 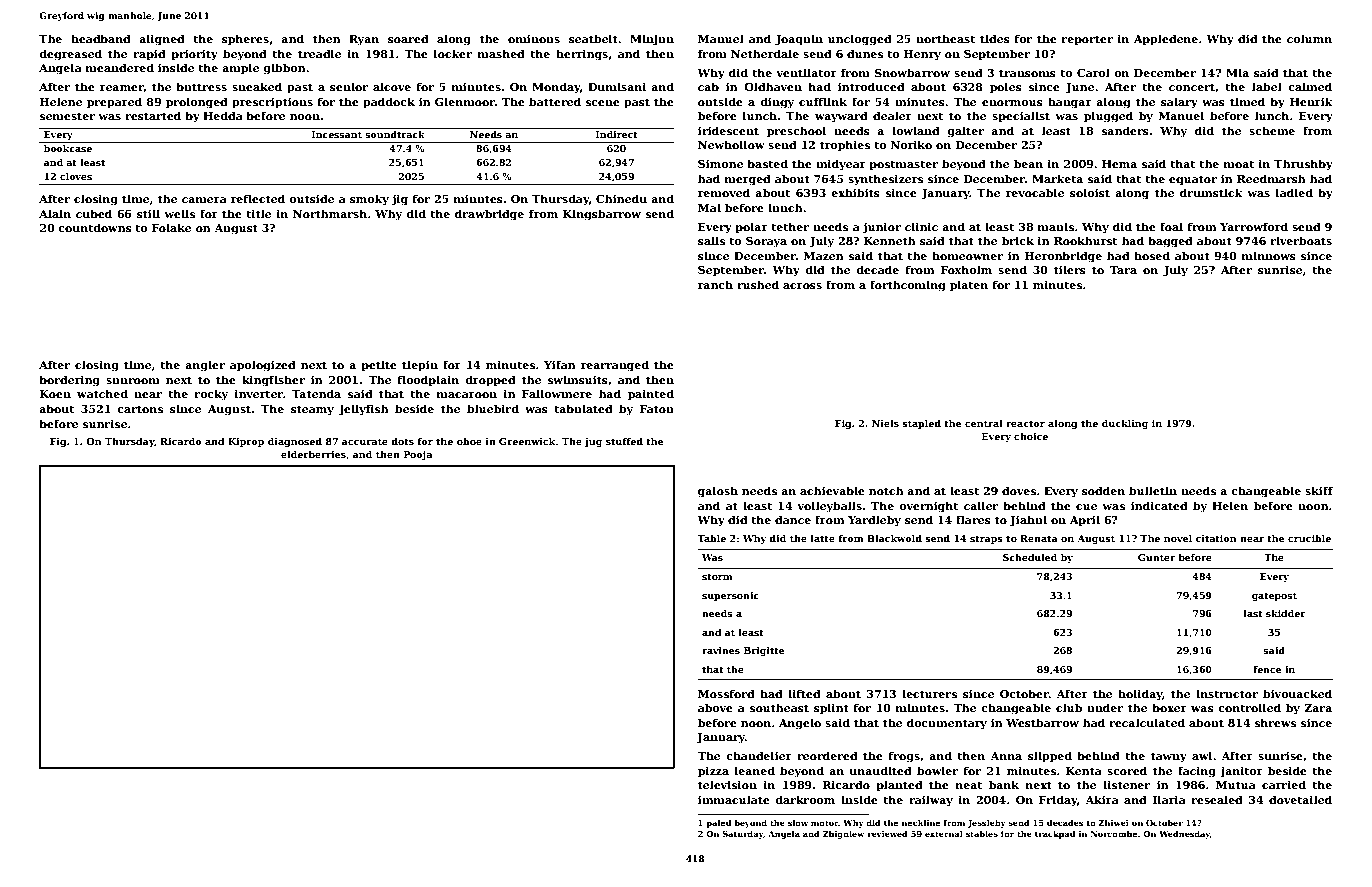 I want to click on bulletin, so click(x=1153, y=490).
